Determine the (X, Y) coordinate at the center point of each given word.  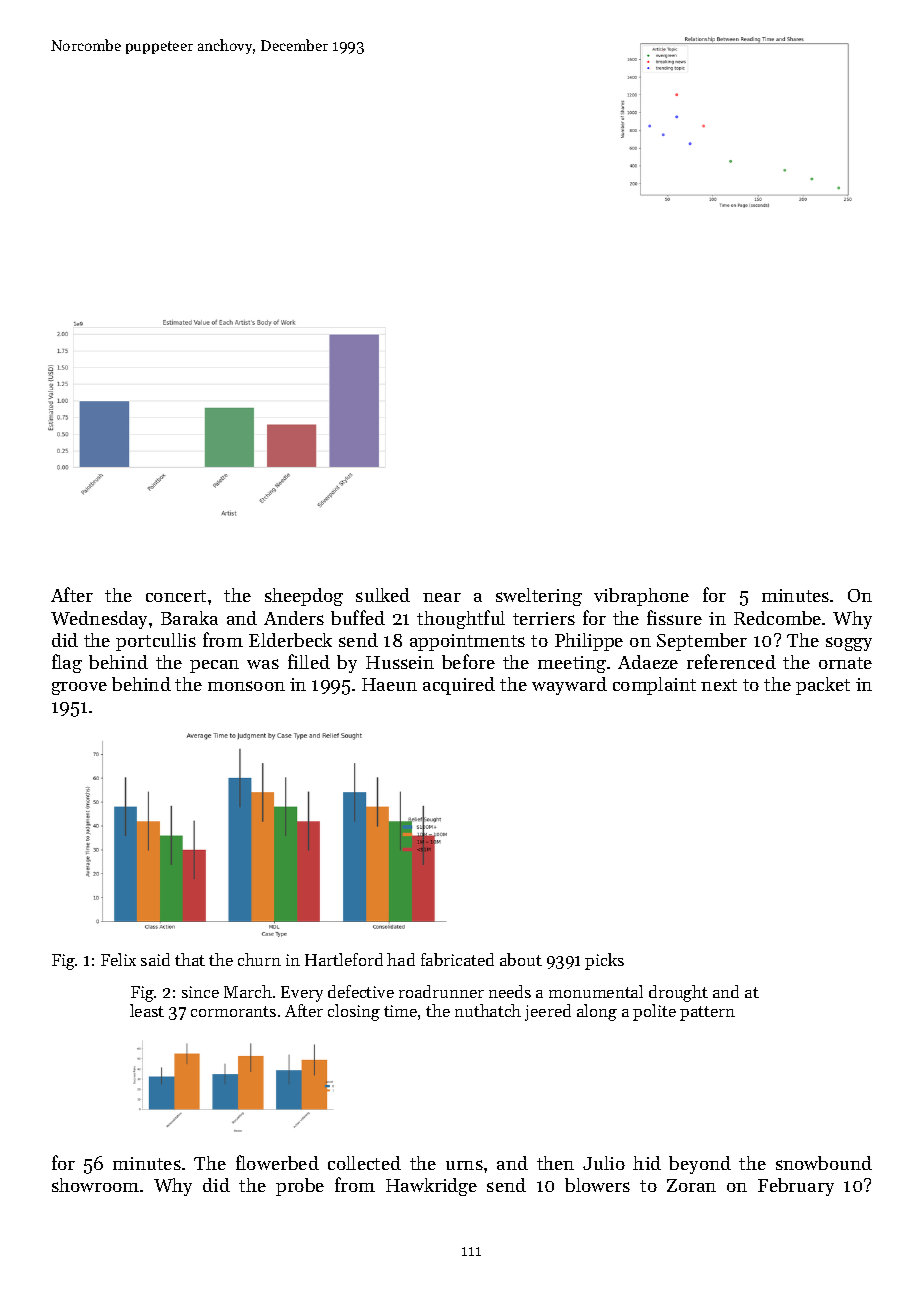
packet (823, 686)
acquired (459, 686)
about (521, 959)
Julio (604, 1163)
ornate (845, 663)
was (263, 664)
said (155, 959)
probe (300, 1187)
